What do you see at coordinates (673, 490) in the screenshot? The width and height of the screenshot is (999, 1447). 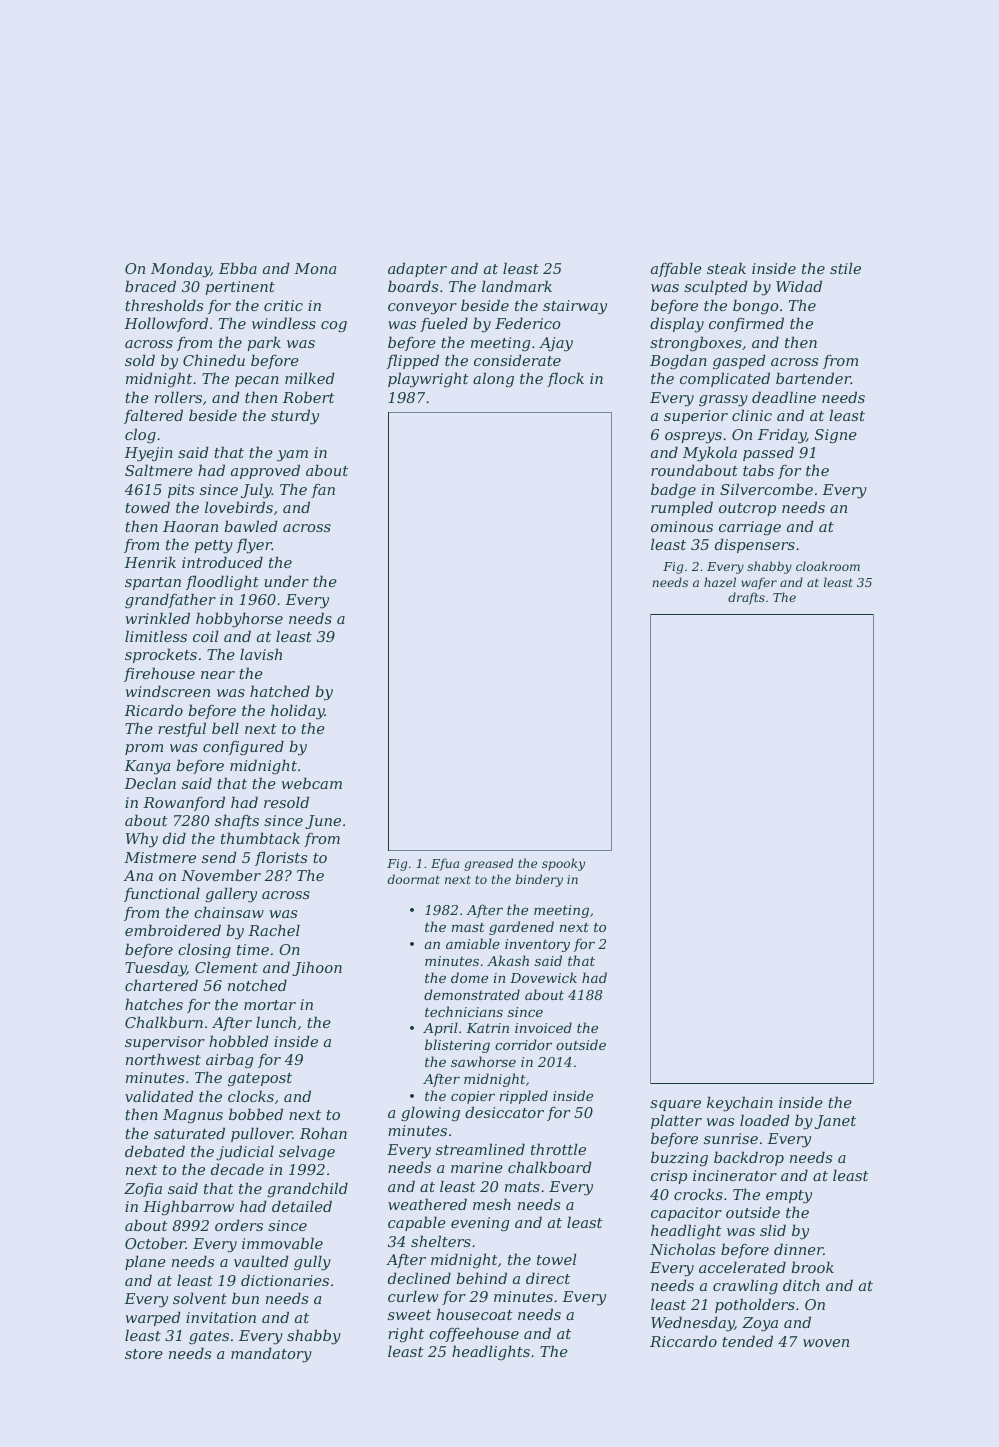 I see `badge` at bounding box center [673, 490].
